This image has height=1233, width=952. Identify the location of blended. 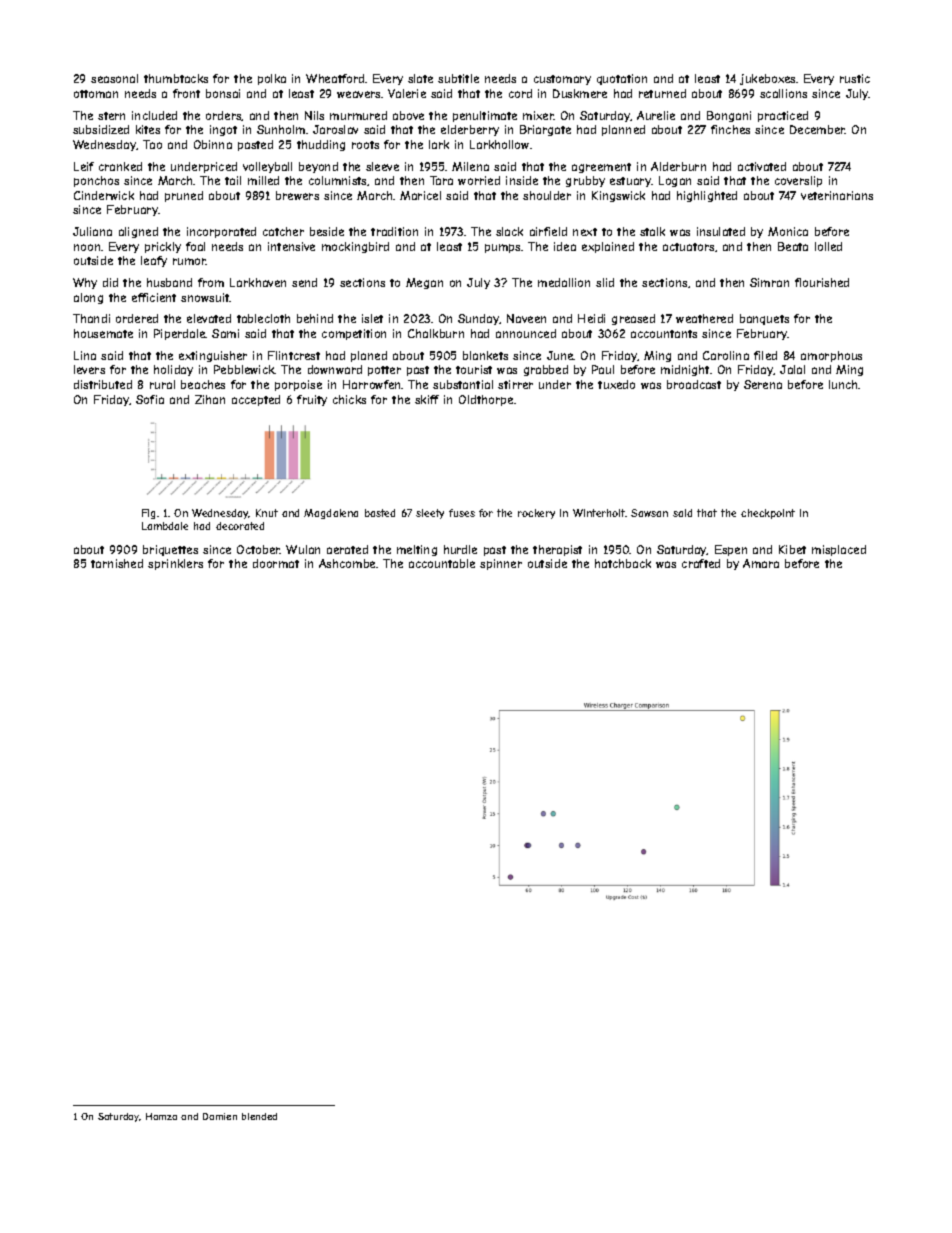
(259, 1116).
